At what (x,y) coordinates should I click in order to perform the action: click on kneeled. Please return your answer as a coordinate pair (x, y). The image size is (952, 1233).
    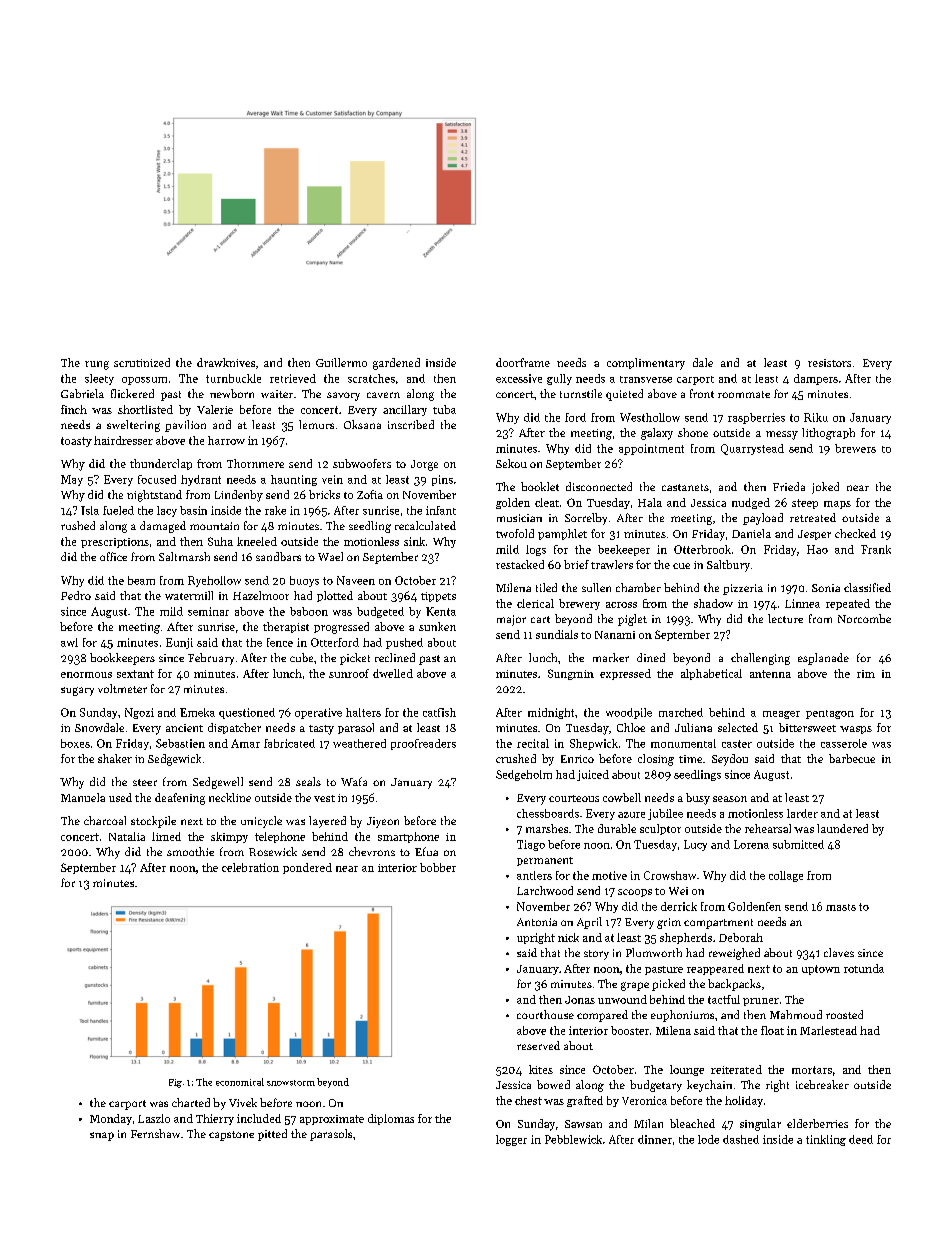
    Looking at the image, I should click on (257, 541).
